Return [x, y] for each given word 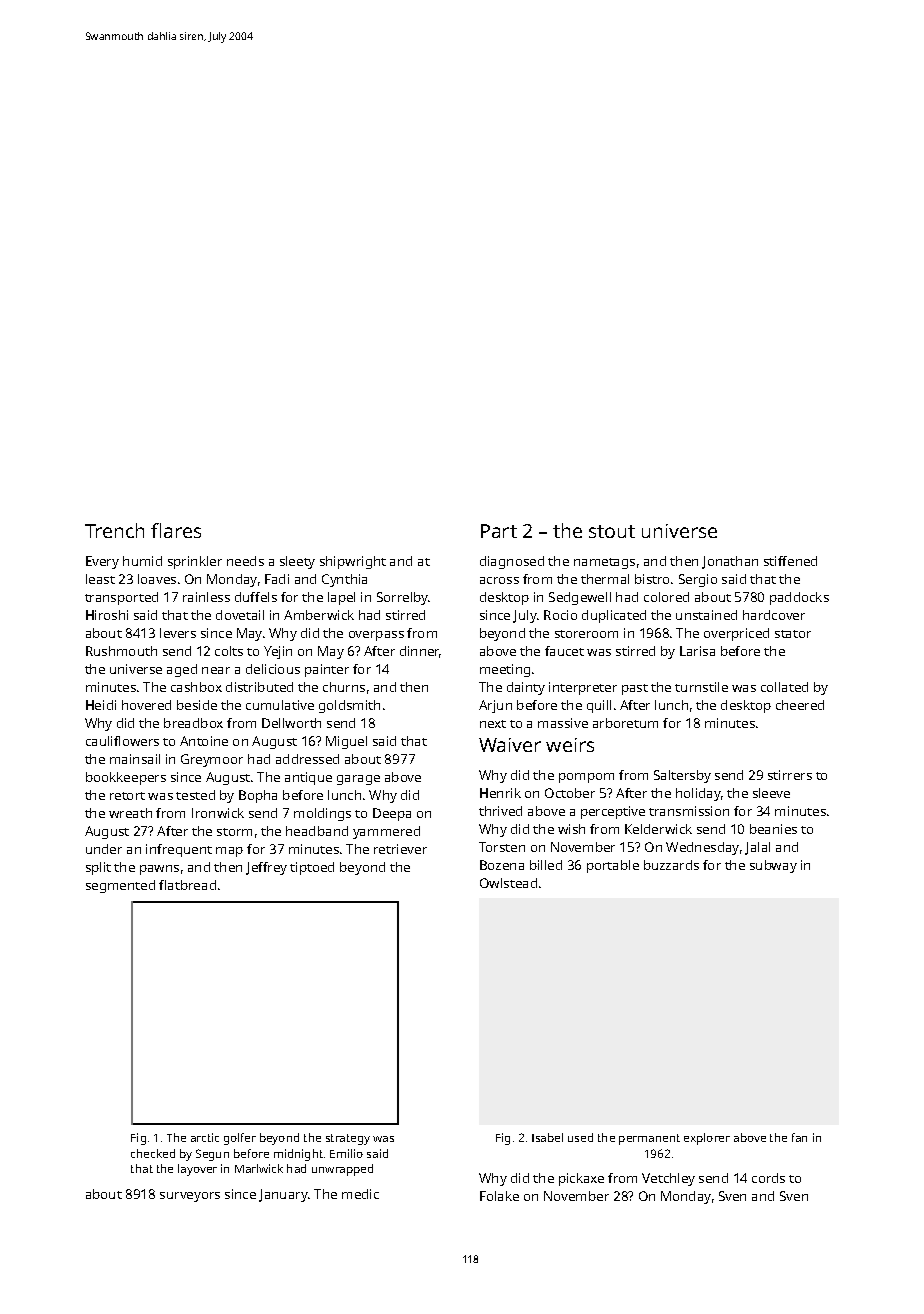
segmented [120, 886]
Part [499, 531]
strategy [348, 1139]
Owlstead [508, 883]
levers [178, 633]
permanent [649, 1139]
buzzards [671, 865]
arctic [205, 1137]
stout [612, 531]
